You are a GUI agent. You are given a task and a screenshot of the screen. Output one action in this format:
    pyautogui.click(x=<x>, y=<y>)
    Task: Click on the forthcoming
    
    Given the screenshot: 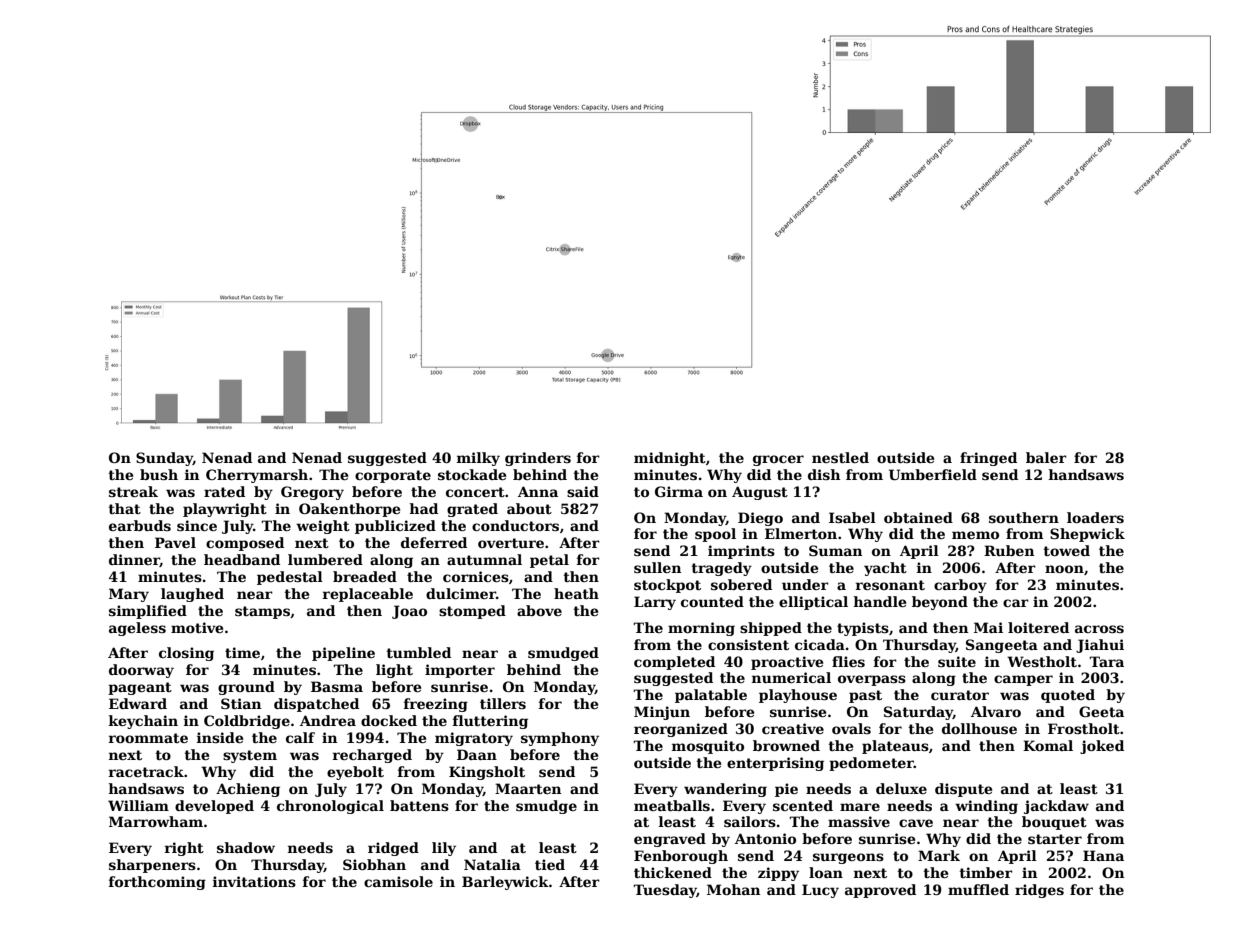 What is the action you would take?
    pyautogui.click(x=157, y=883)
